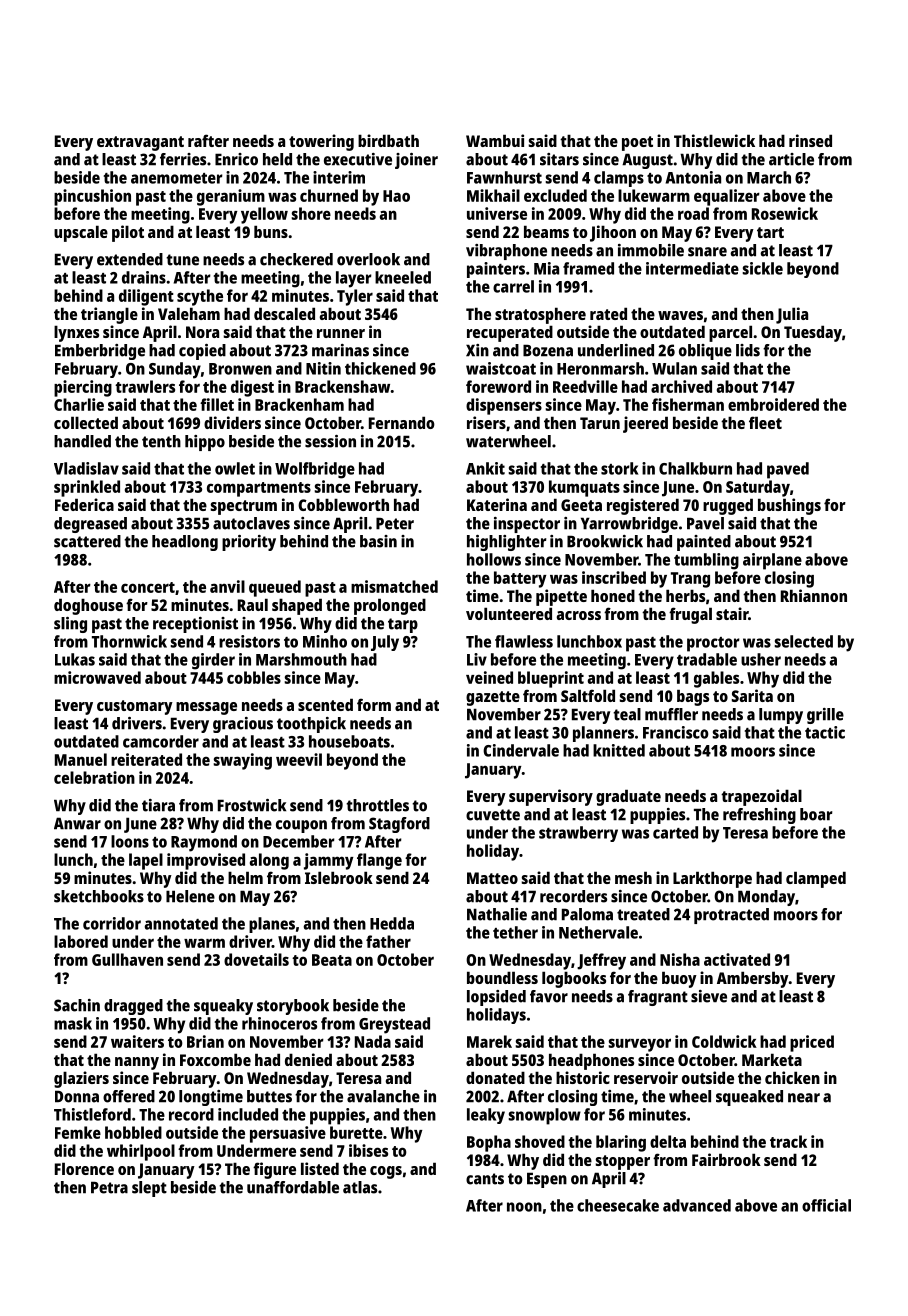 Image resolution: width=908 pixels, height=1316 pixels. What do you see at coordinates (378, 541) in the screenshot?
I see `basin` at bounding box center [378, 541].
